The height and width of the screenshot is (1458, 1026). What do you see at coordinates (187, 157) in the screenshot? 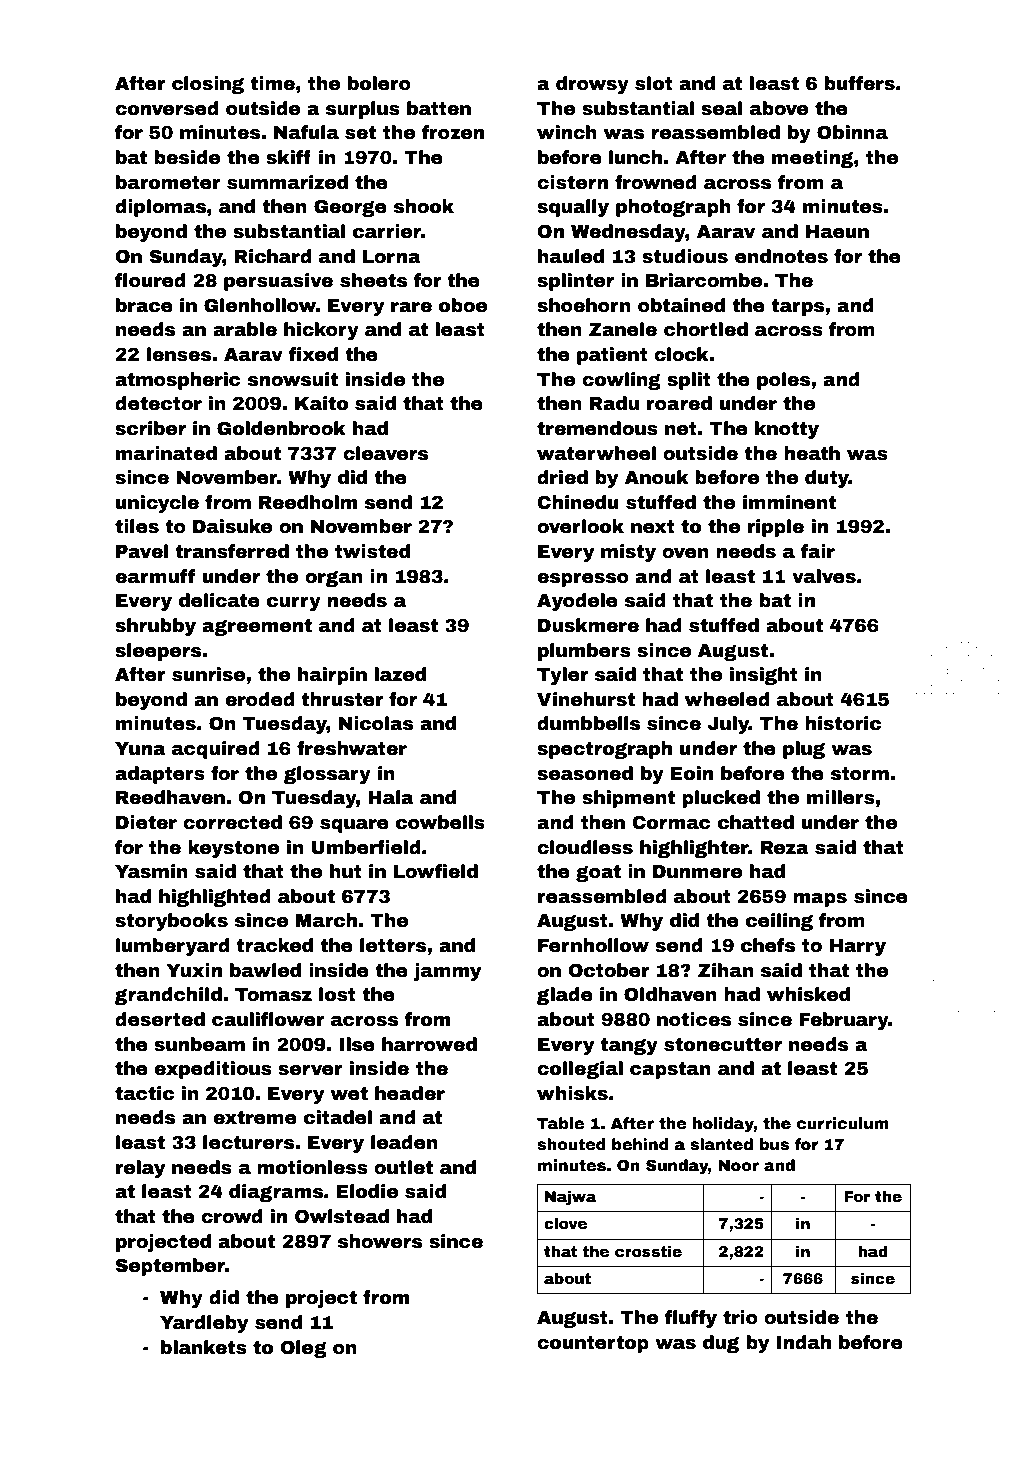
I see `beside` at bounding box center [187, 157].
